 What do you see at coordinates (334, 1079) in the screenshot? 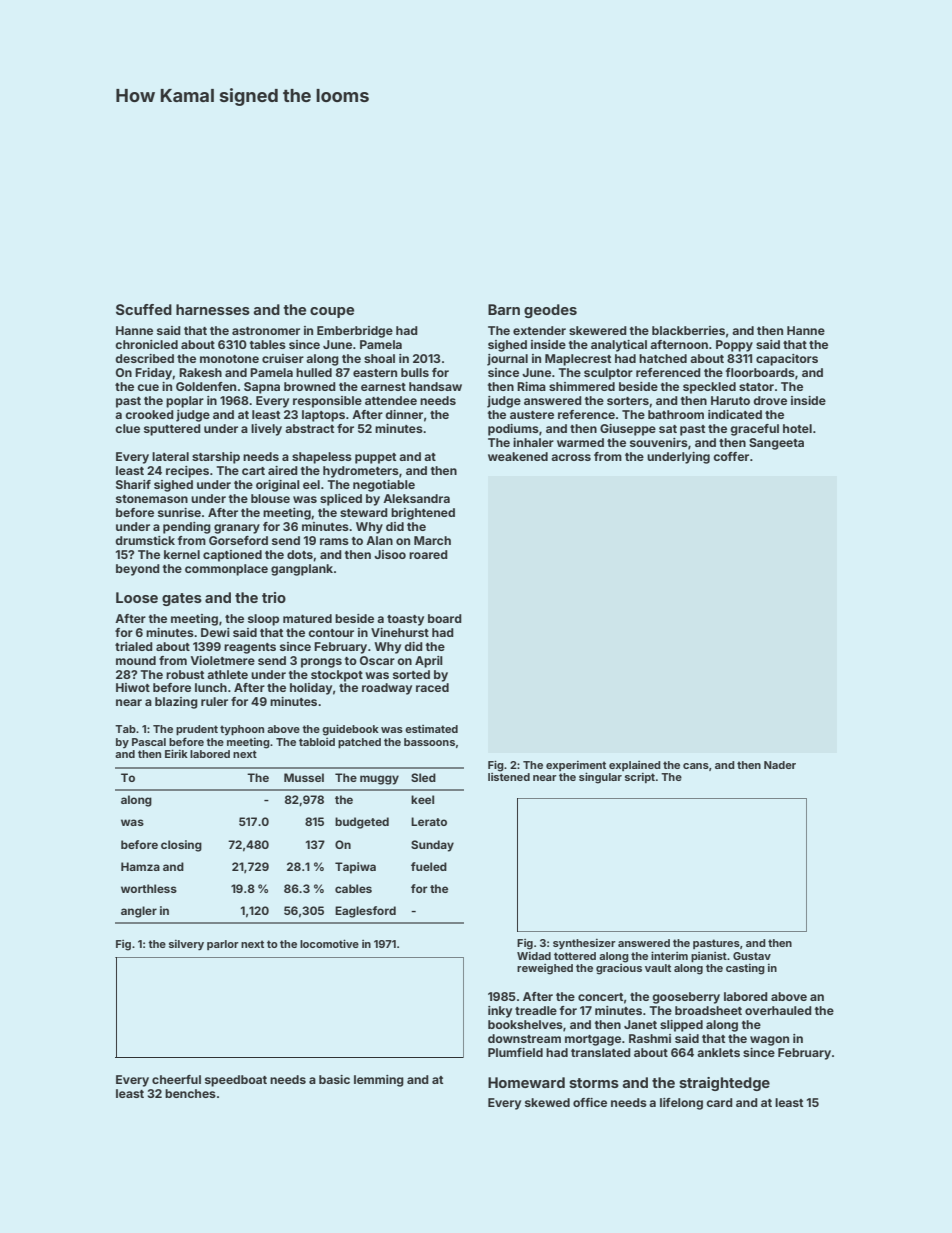
I see `basic` at bounding box center [334, 1079].
